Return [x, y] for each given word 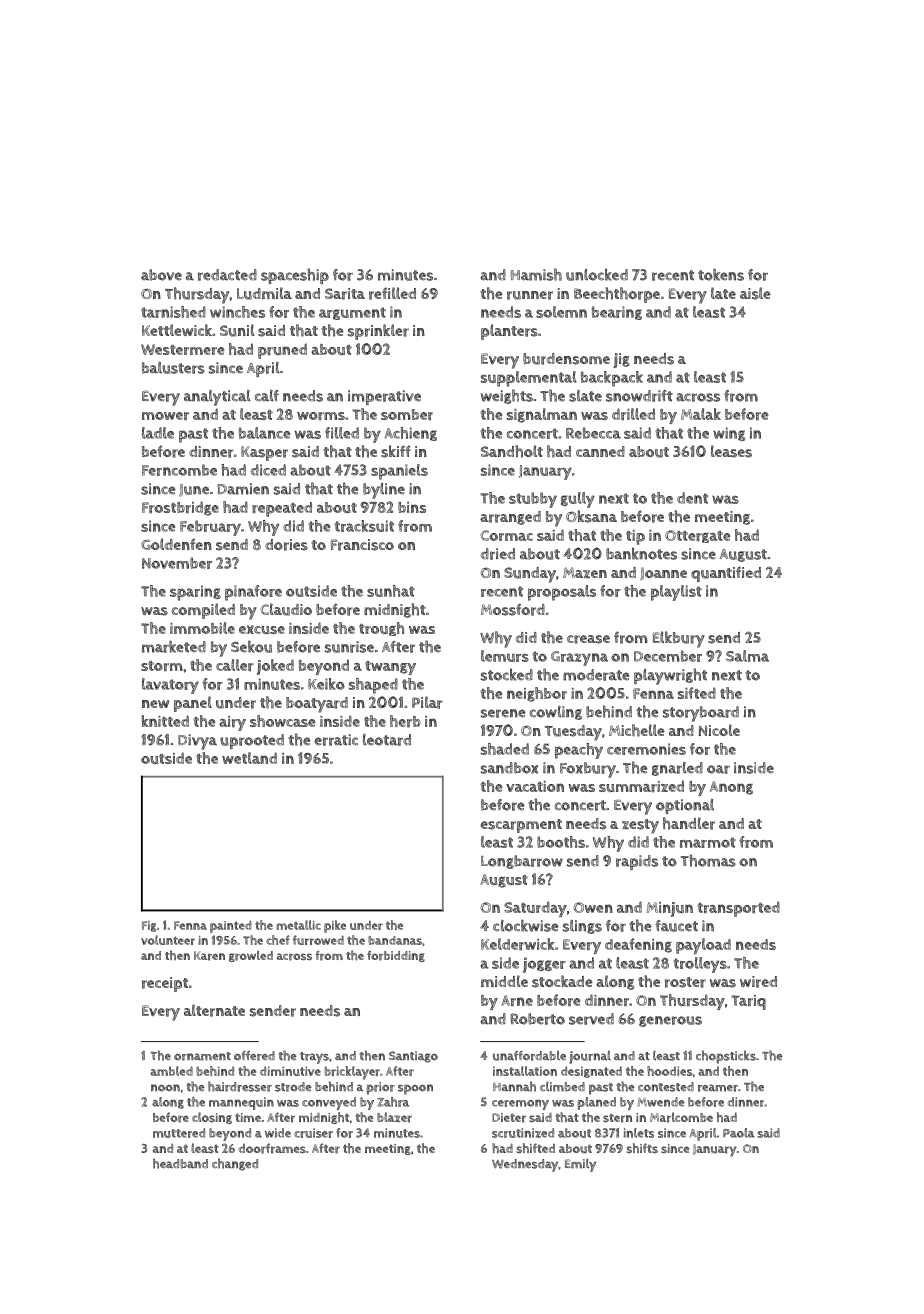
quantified [726, 574]
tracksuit [364, 526]
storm [162, 666]
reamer [718, 1088]
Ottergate [698, 536]
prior [380, 1088]
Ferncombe [179, 470]
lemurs [505, 656]
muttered [179, 1133]
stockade [562, 981]
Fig [149, 926]
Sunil [237, 330]
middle [504, 981]
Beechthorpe [617, 295]
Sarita [345, 294]
